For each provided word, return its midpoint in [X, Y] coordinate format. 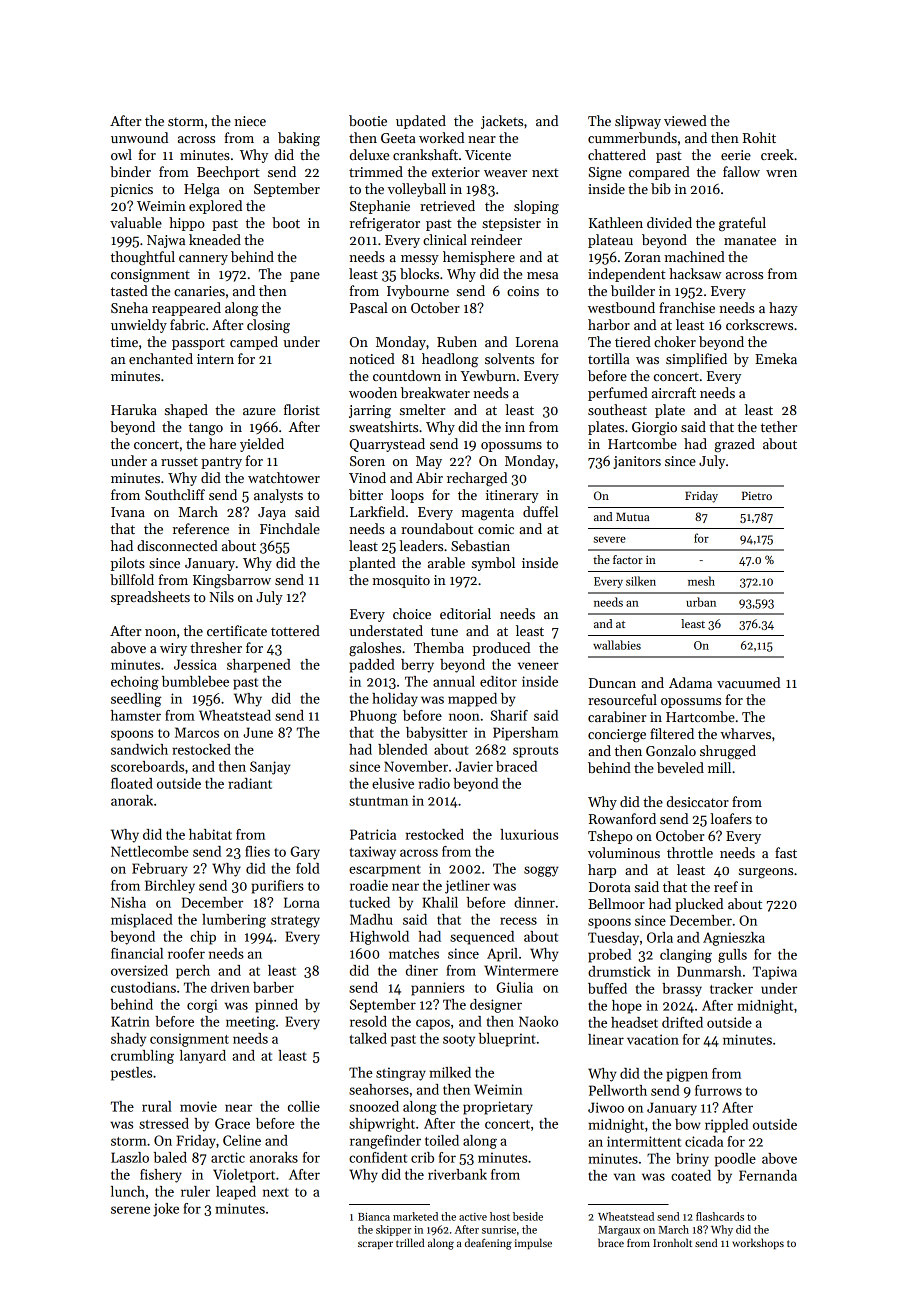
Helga [202, 190]
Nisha [128, 902]
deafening [488, 1244]
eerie [736, 155]
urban [701, 602]
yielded [262, 445]
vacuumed [748, 682]
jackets [502, 122]
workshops [758, 1243]
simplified [696, 360]
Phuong [373, 717]
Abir [429, 477]
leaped [236, 1193]
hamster [136, 715]
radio [434, 783]
